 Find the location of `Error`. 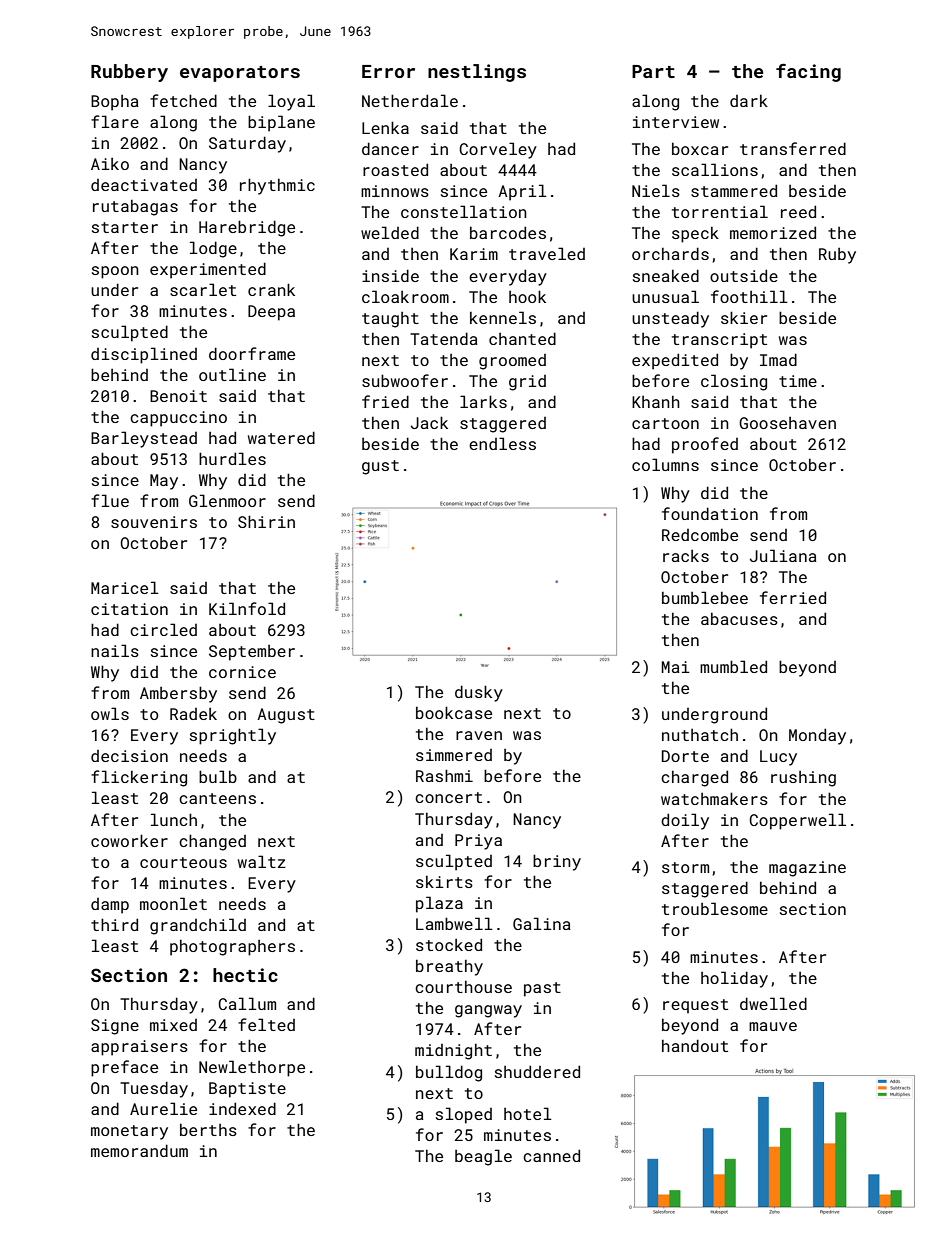

Error is located at coordinates (388, 71).
